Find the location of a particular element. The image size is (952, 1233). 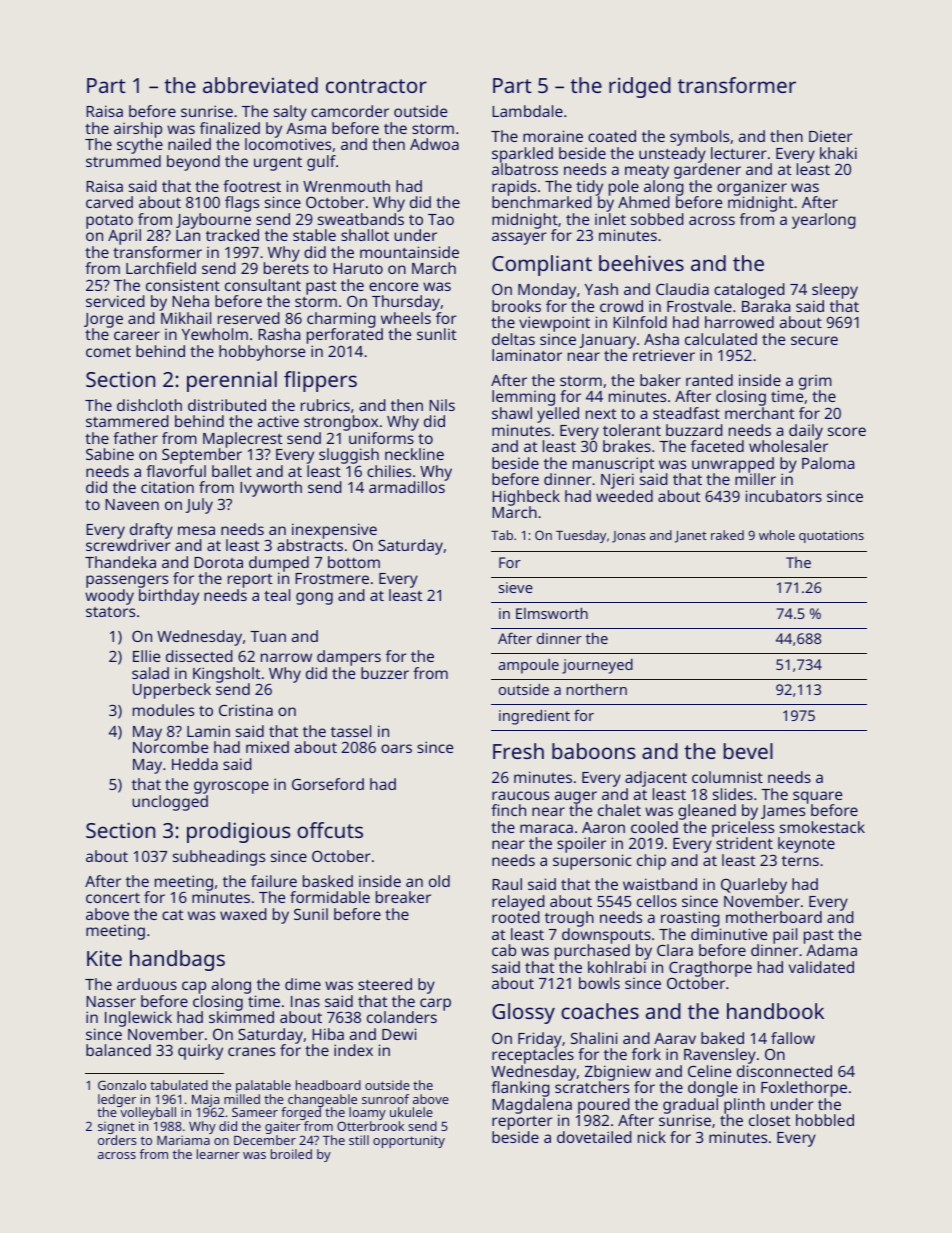

airship is located at coordinates (138, 130).
